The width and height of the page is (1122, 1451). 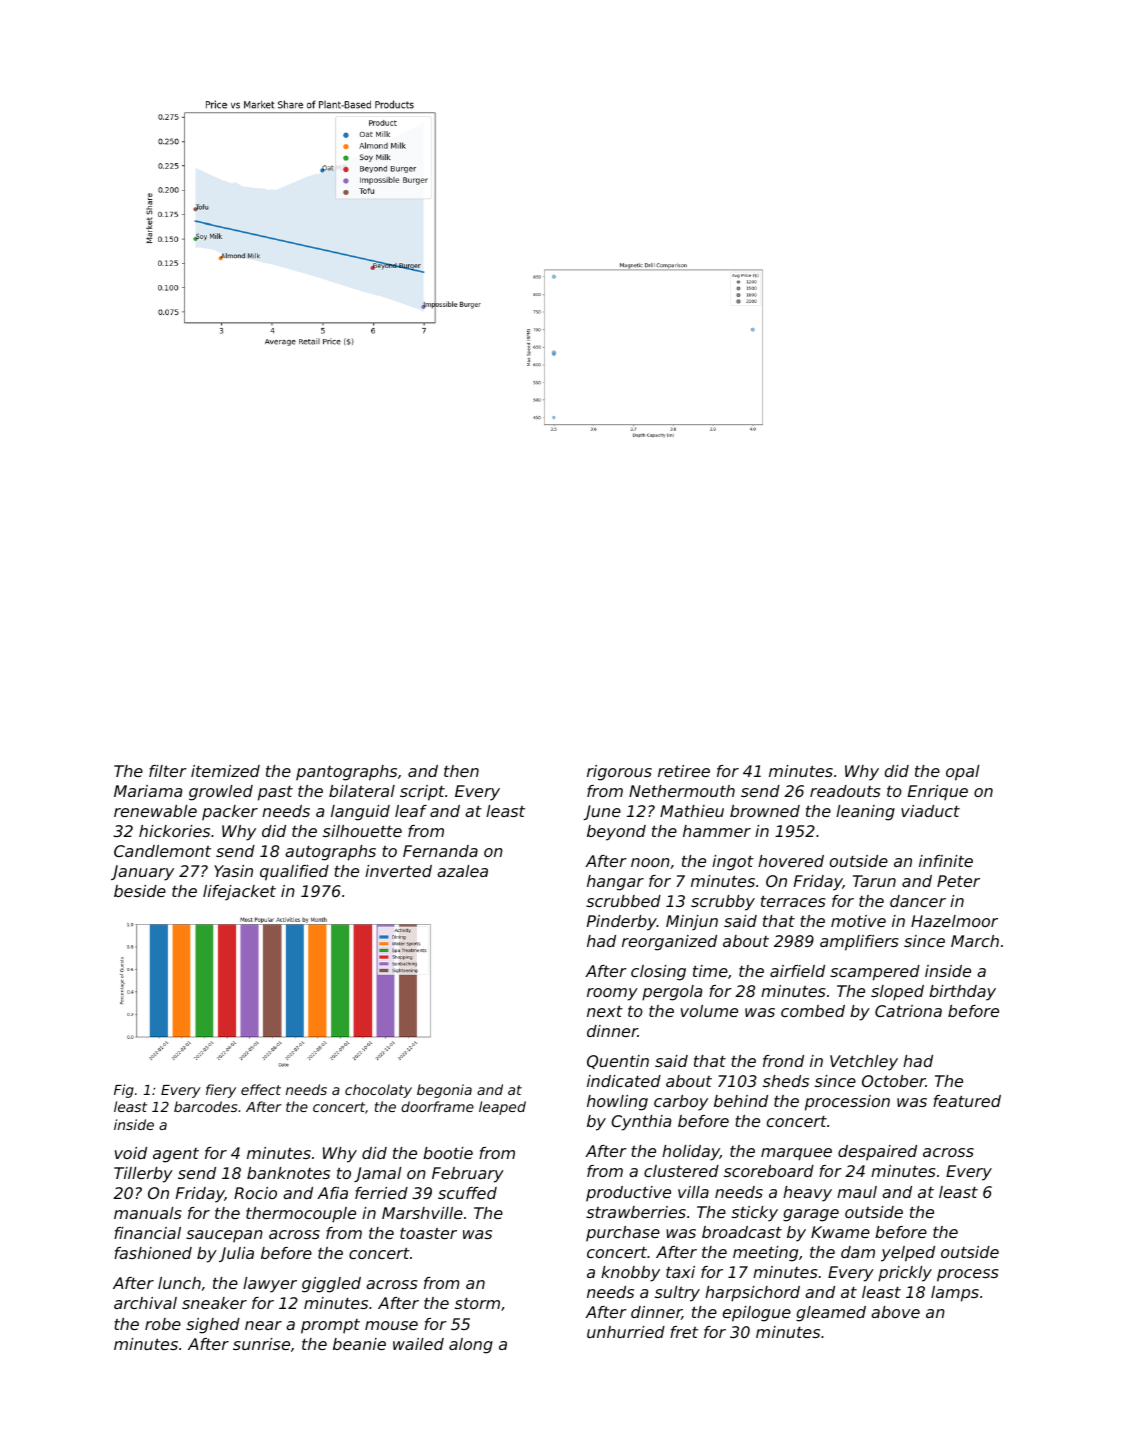 I want to click on azalea, so click(x=462, y=871).
